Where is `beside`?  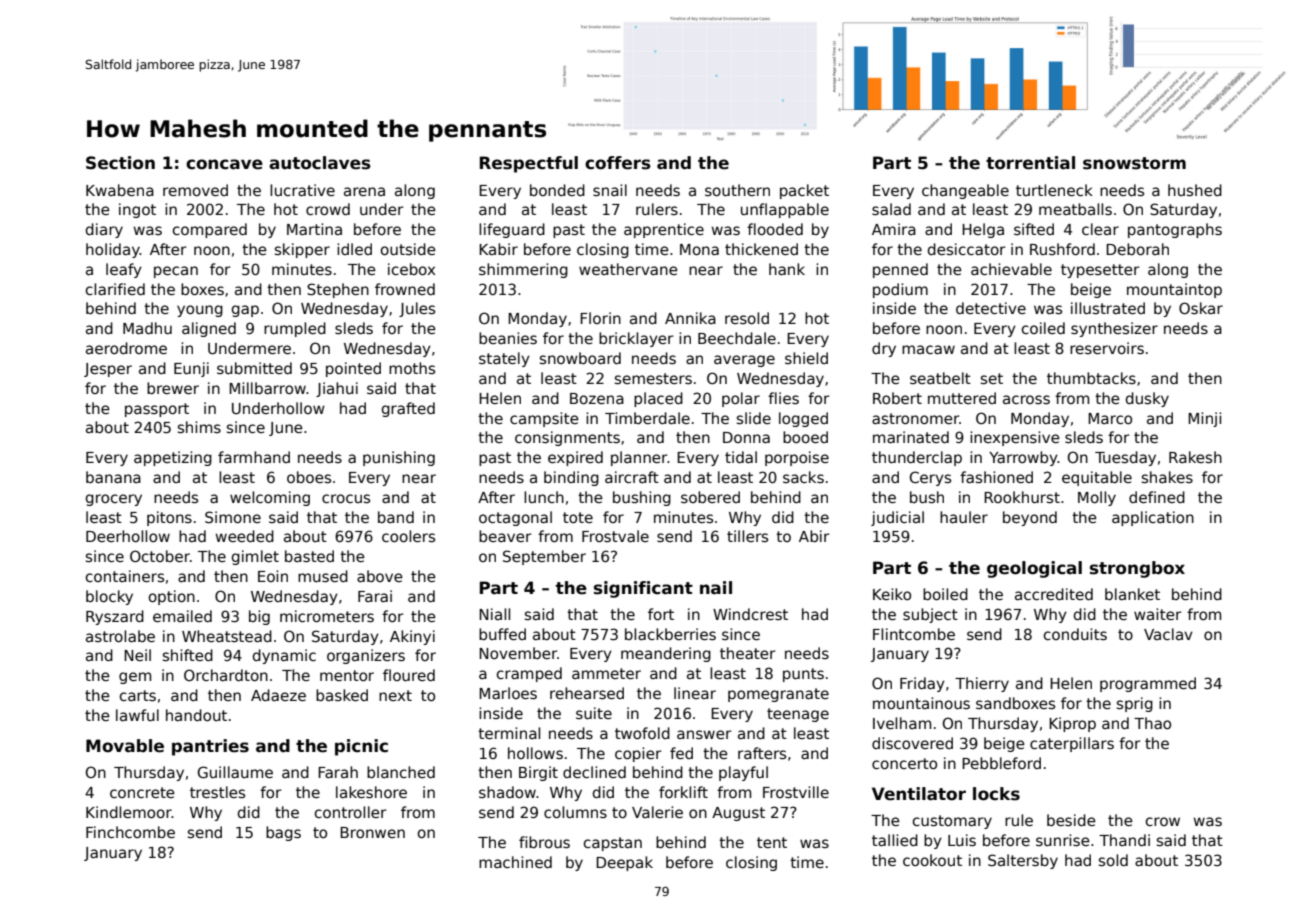
beside is located at coordinates (1071, 820).
